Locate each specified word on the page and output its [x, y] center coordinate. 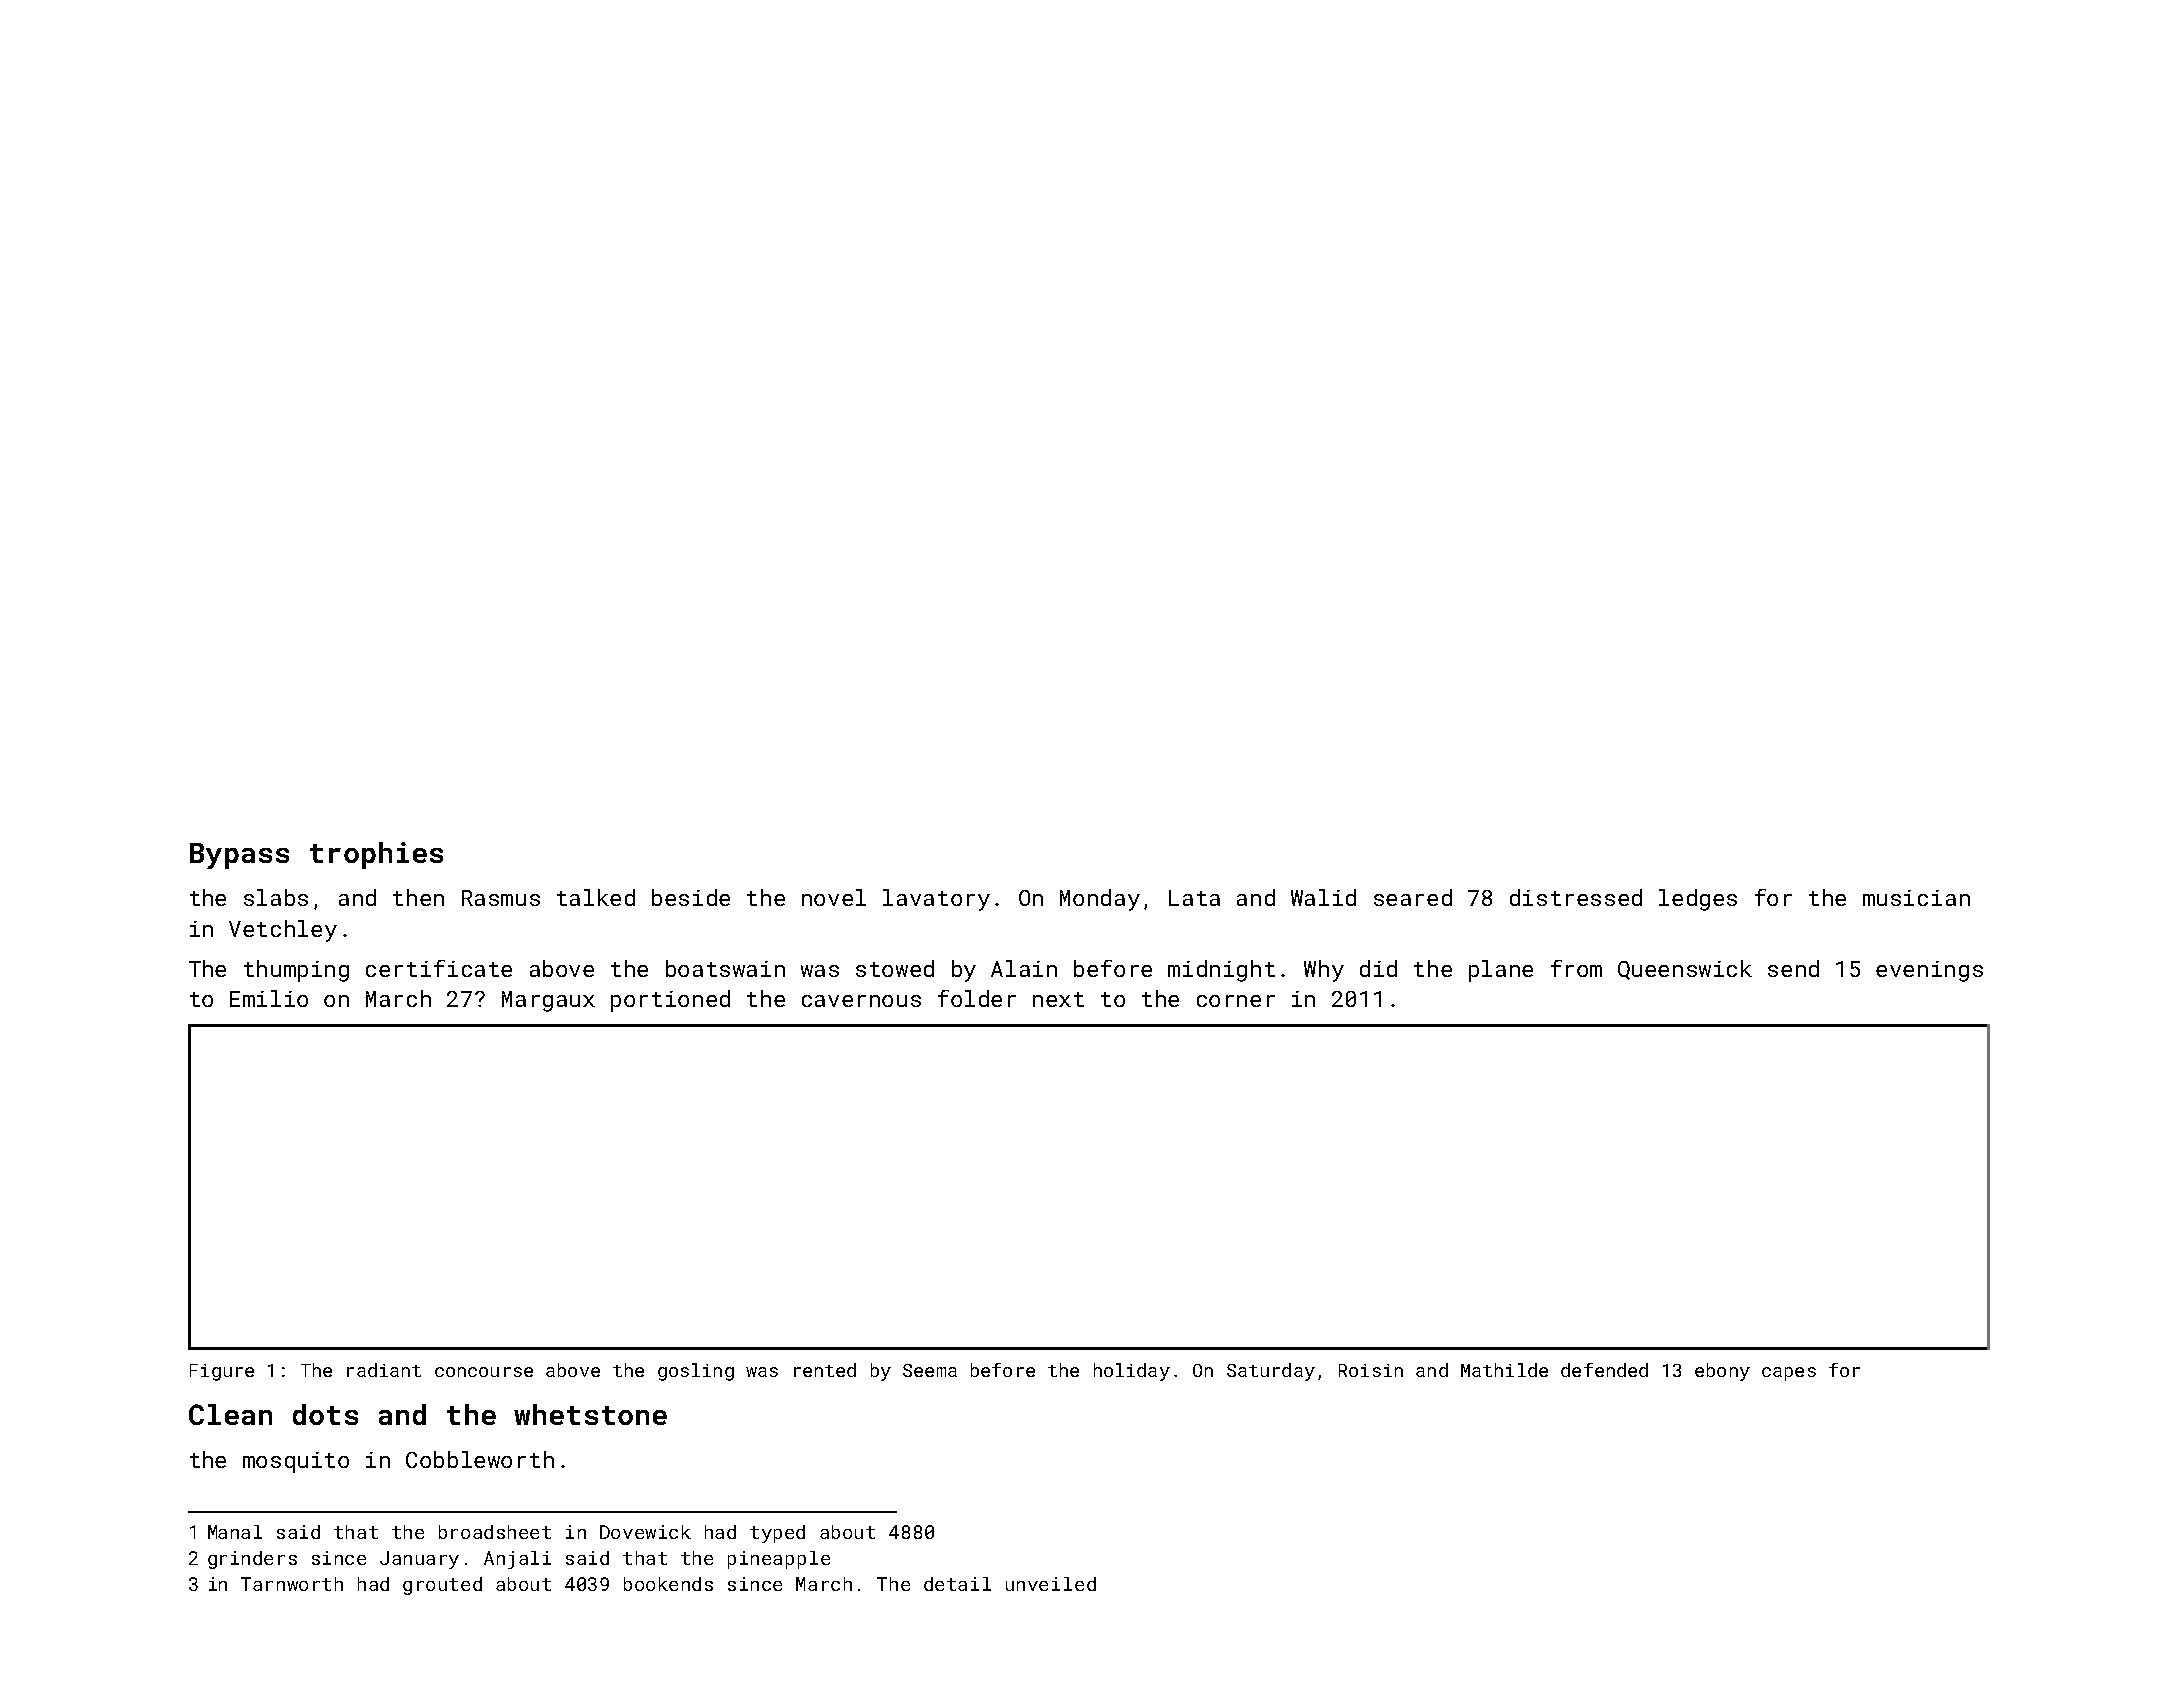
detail [957, 1584]
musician [1916, 898]
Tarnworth [292, 1584]
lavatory [936, 900]
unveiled [1051, 1584]
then [418, 897]
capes [1789, 1374]
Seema [930, 1370]
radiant [384, 1370]
